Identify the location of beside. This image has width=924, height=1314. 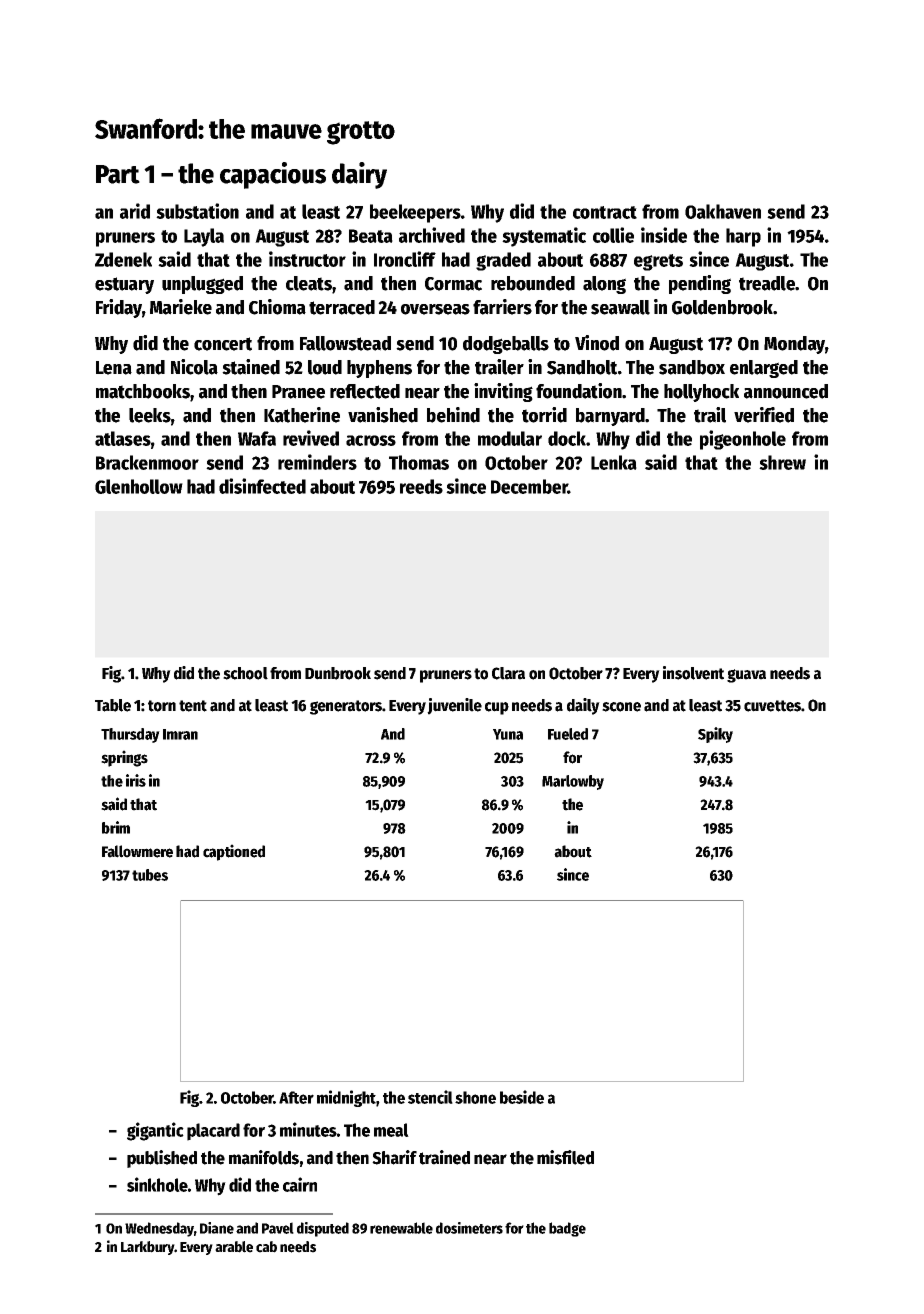
(522, 1097).
